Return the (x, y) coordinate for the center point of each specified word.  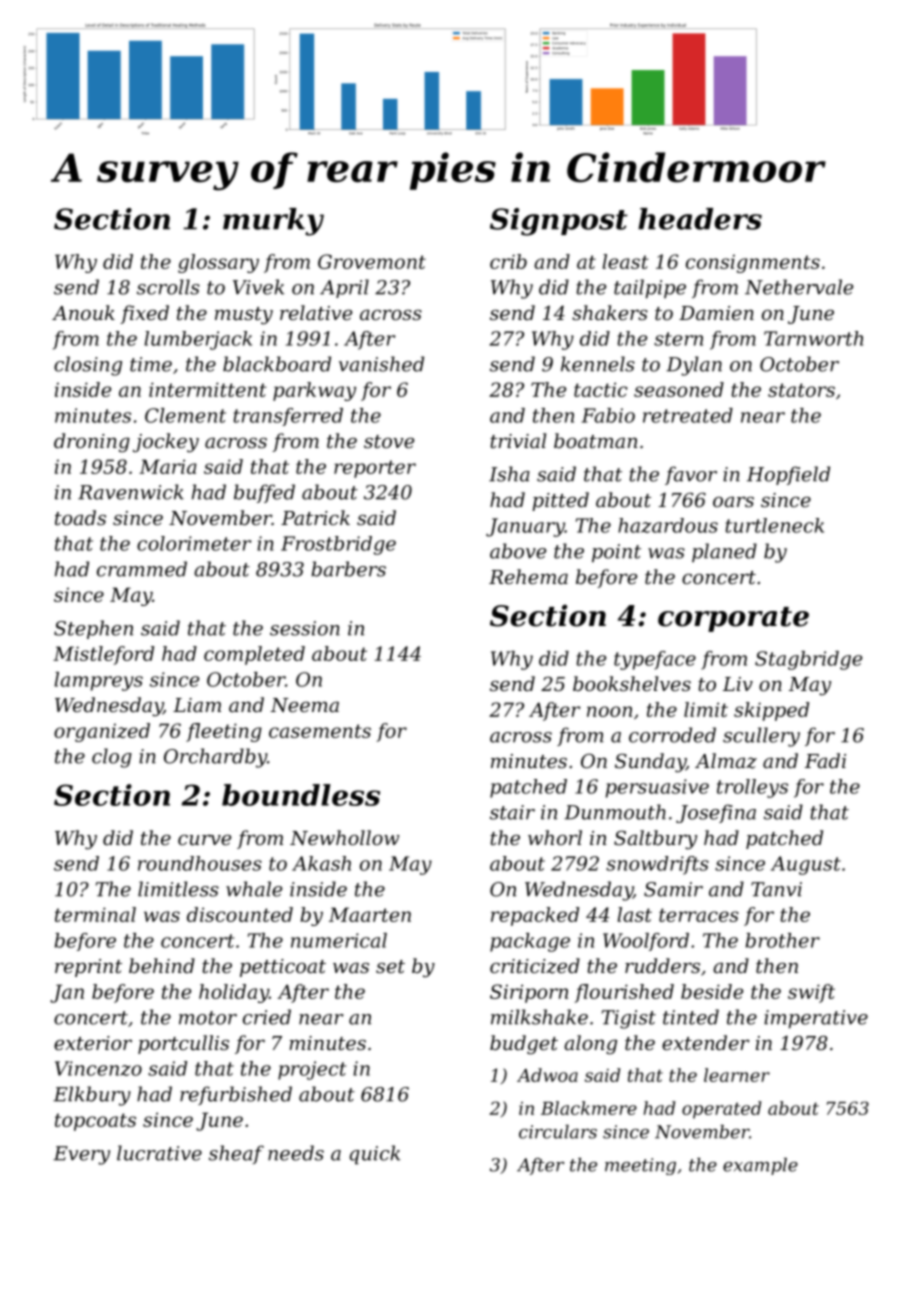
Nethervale (799, 287)
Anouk (83, 312)
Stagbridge (808, 660)
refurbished (236, 1095)
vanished (381, 364)
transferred (288, 417)
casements (320, 731)
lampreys (98, 681)
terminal (95, 914)
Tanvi (776, 889)
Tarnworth (813, 338)
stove (389, 441)
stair (512, 812)
